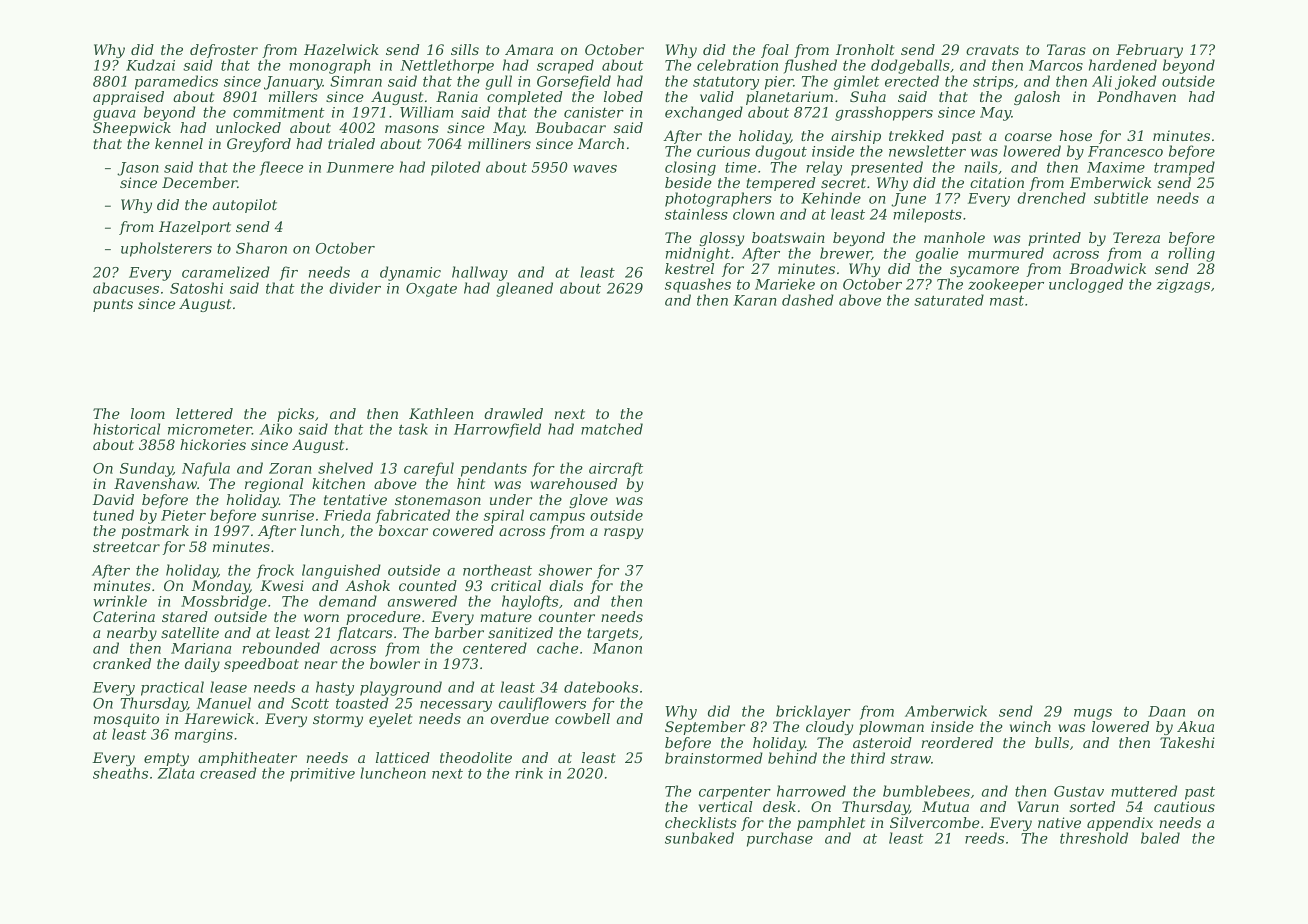 This document has width=1308, height=924. Describe the element at coordinates (176, 773) in the document. I see `Zlata` at that location.
